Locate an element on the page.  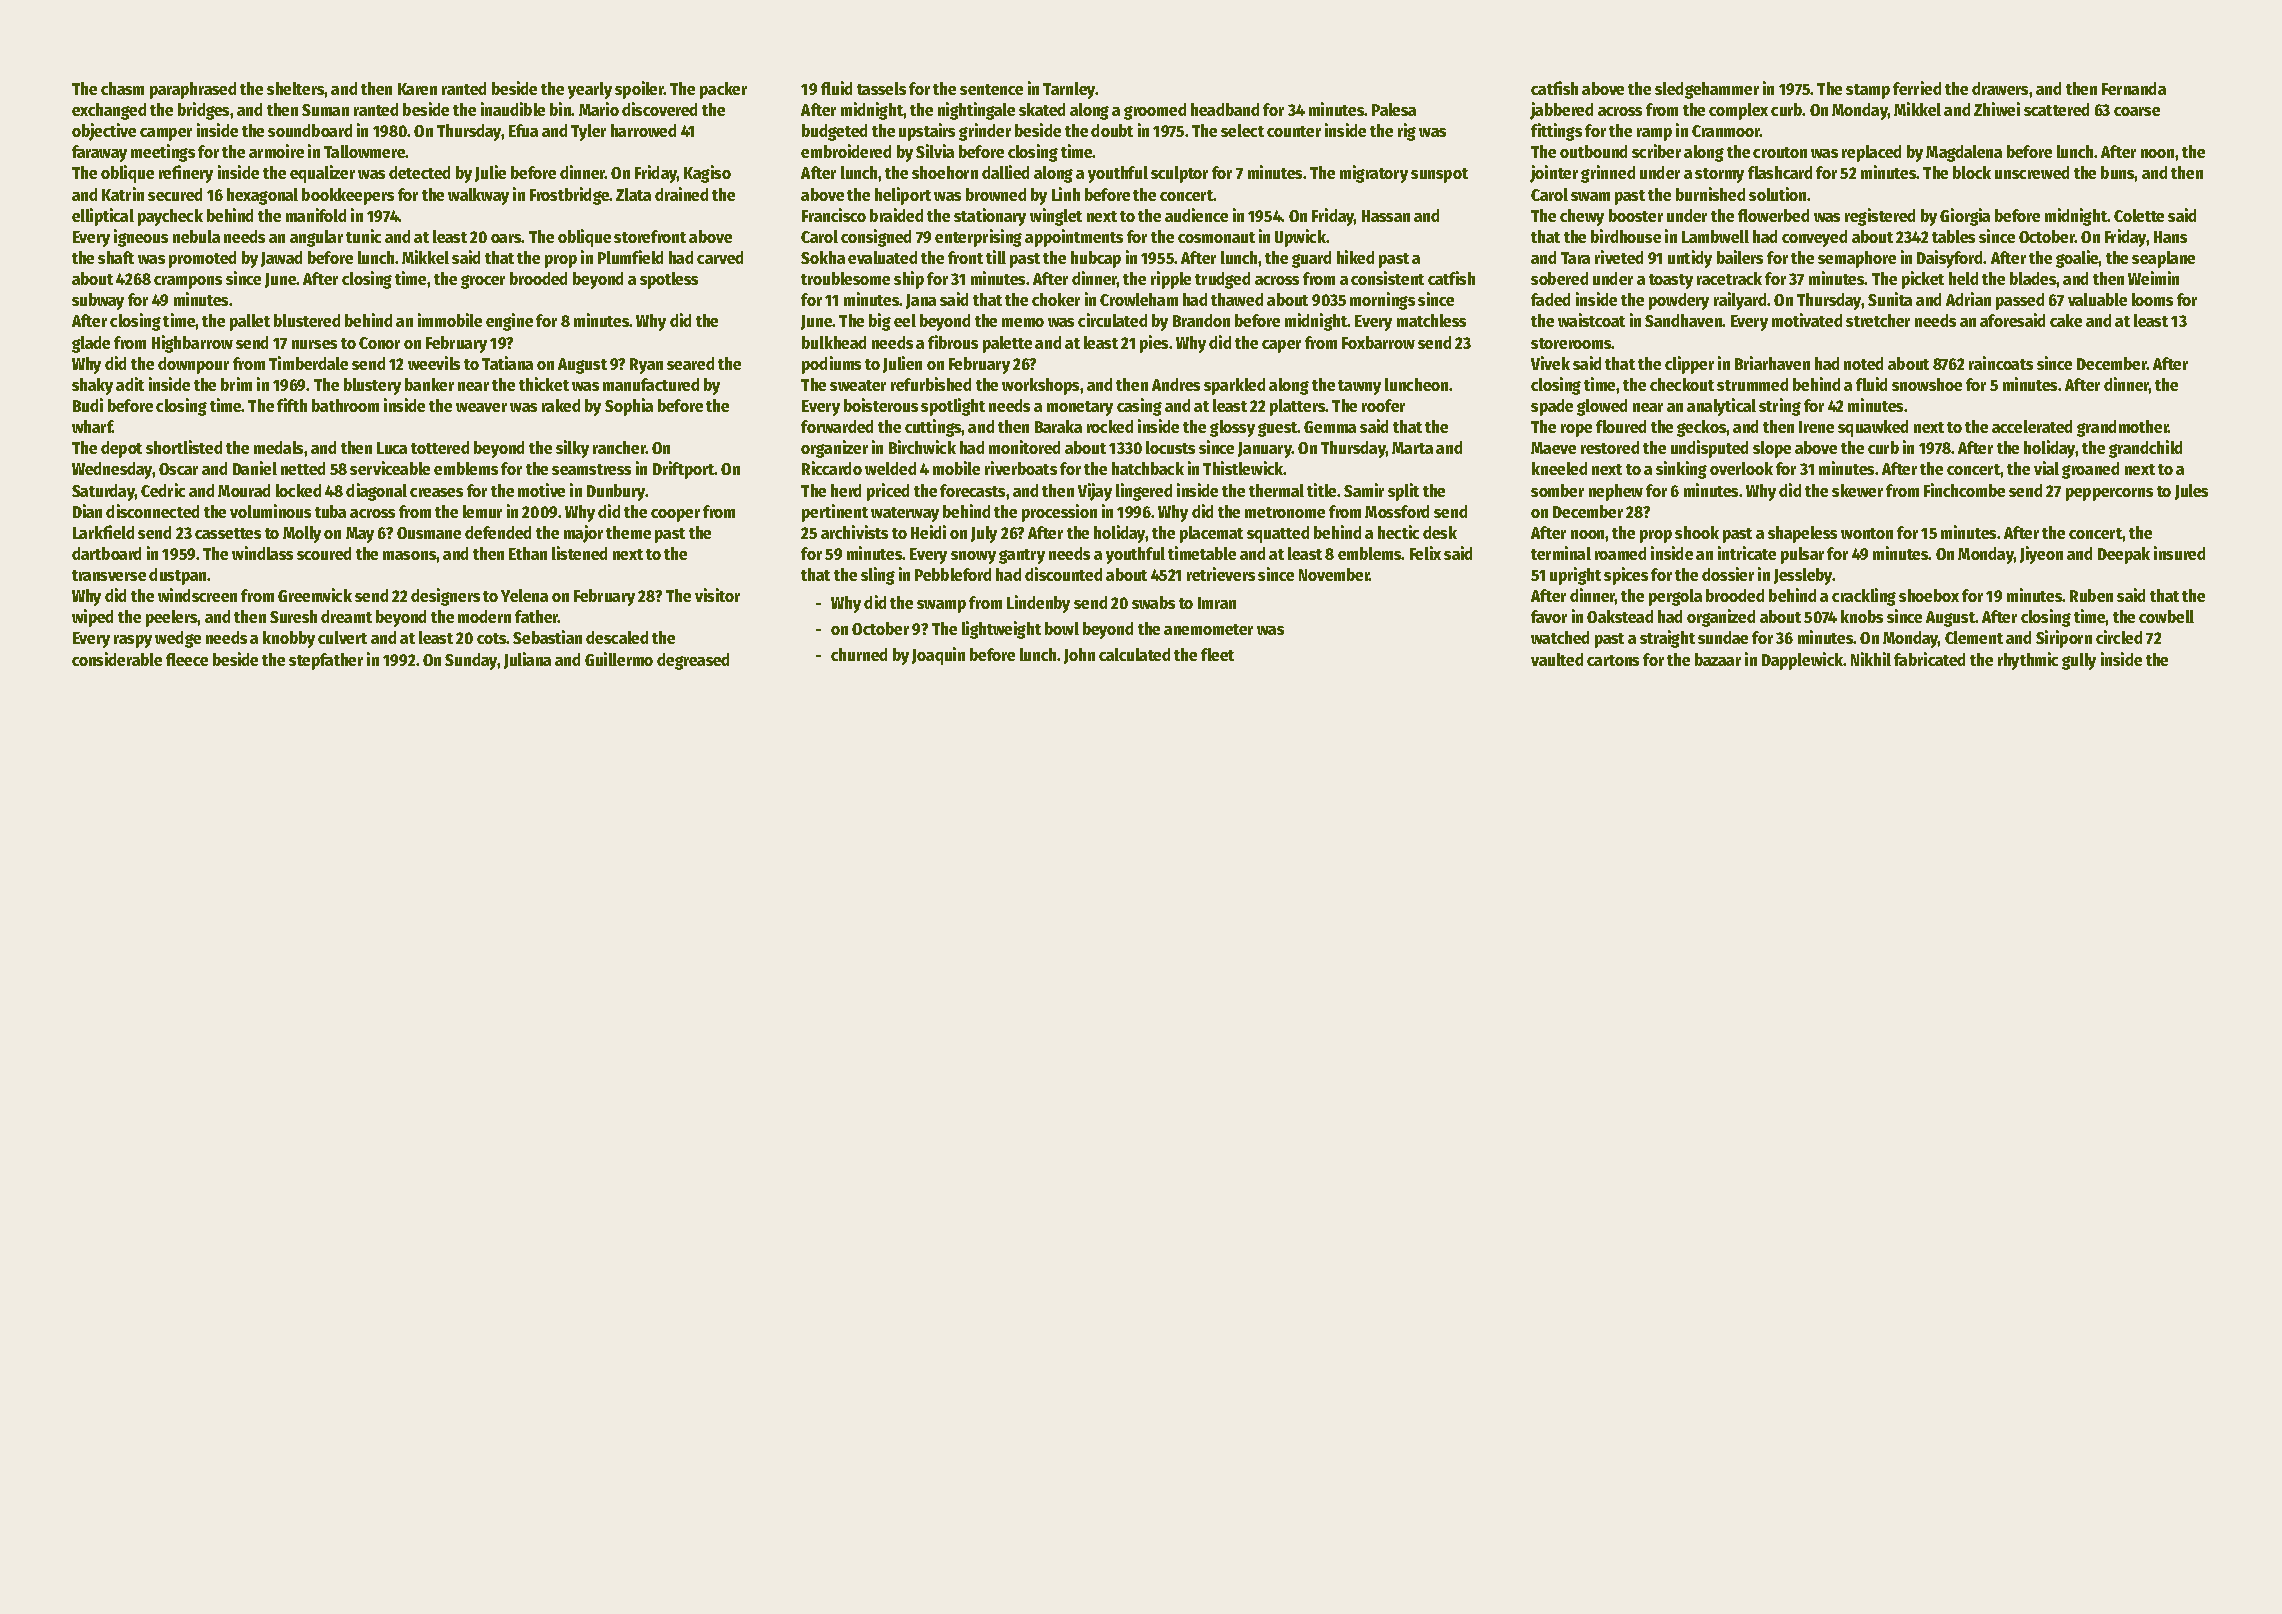
locked is located at coordinates (298, 490).
